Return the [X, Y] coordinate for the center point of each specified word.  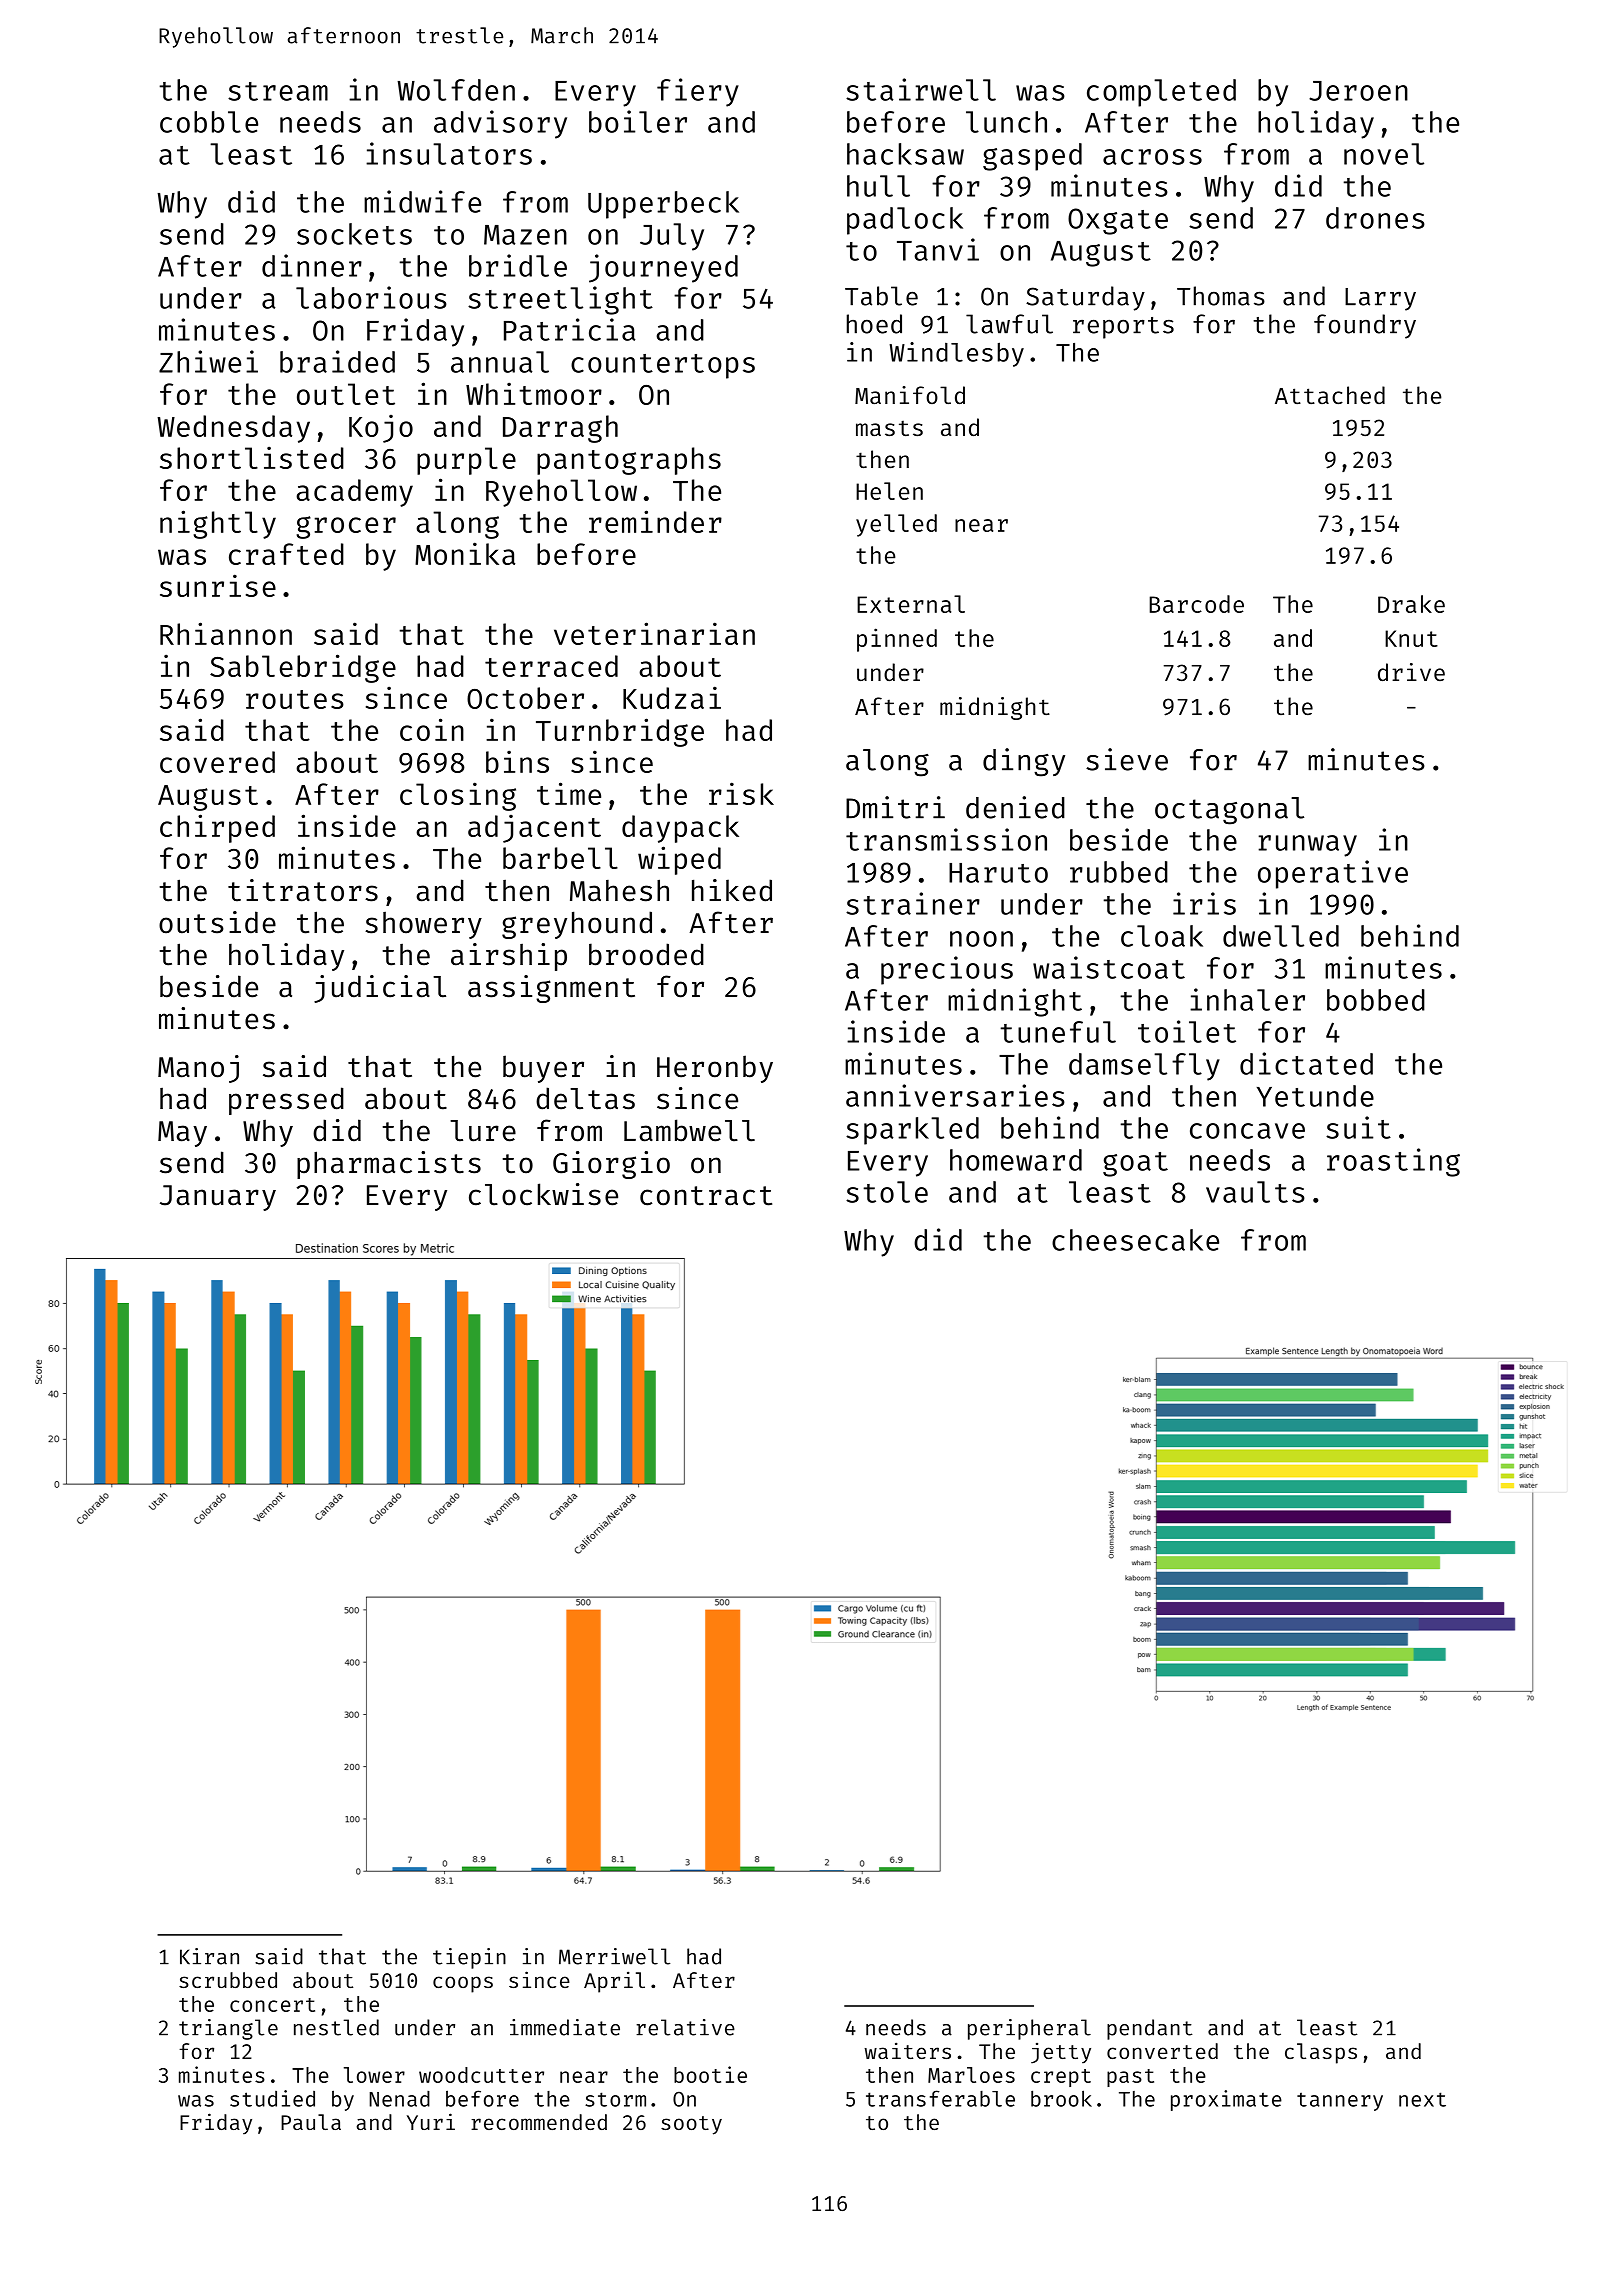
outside [217, 922]
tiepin [469, 1958]
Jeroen [1358, 91]
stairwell [921, 89]
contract [706, 1196]
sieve [1127, 759]
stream [278, 91]
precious [947, 970]
